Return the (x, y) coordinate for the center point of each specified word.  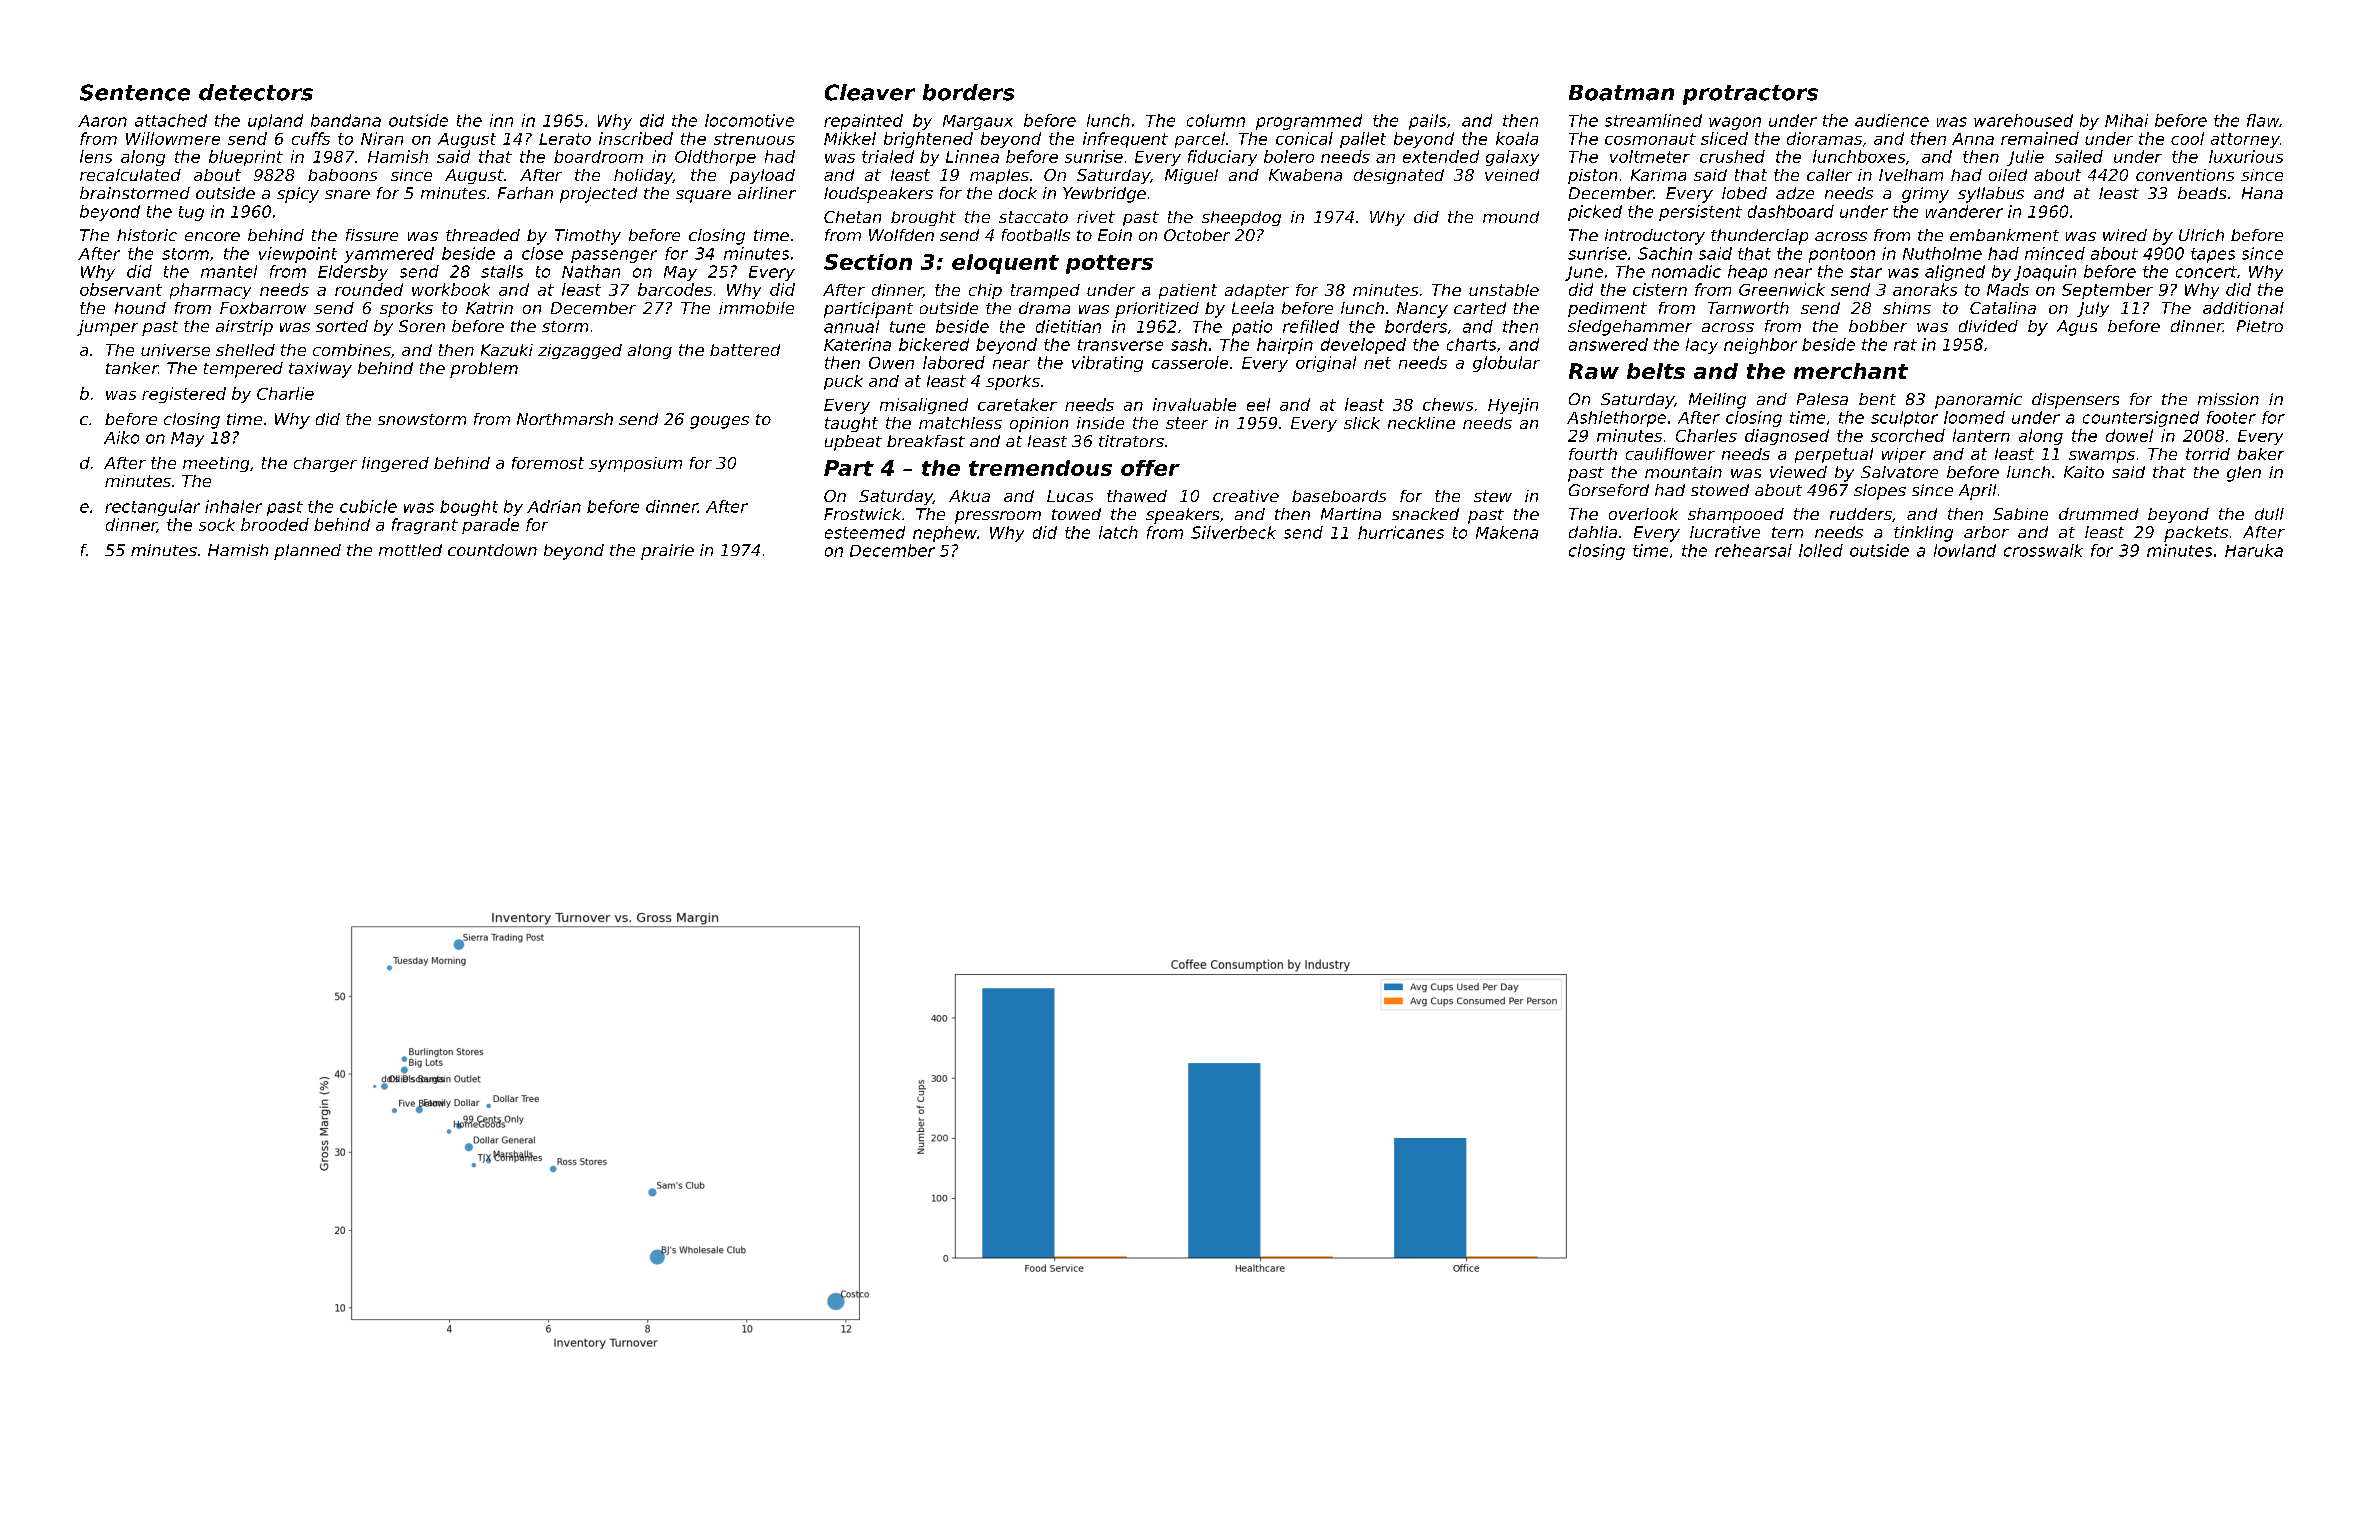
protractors (1750, 95)
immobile (756, 308)
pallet (1363, 140)
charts (1471, 344)
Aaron (102, 121)
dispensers (2075, 401)
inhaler (233, 506)
